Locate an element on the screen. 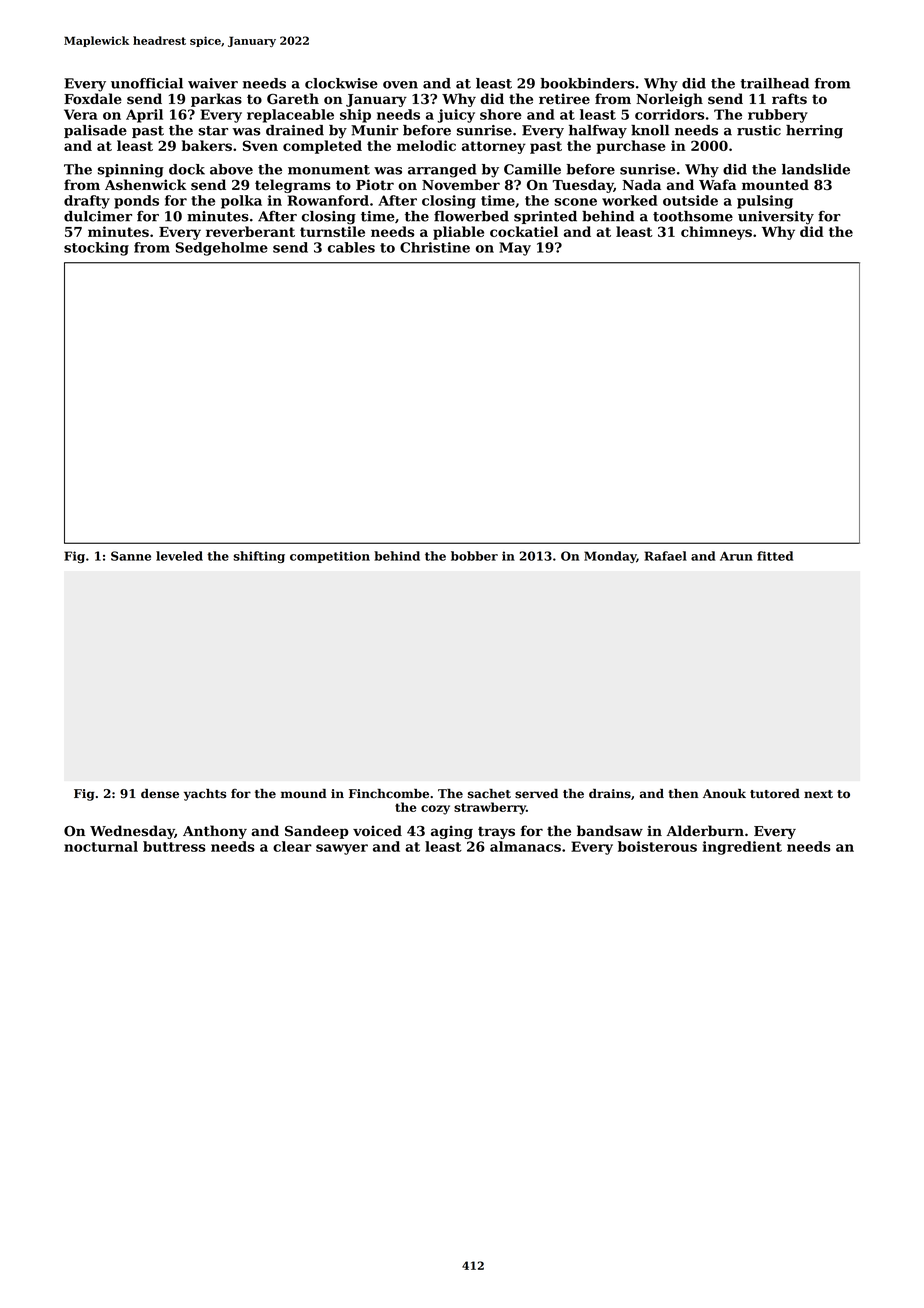 The image size is (924, 1308). competition is located at coordinates (330, 557).
